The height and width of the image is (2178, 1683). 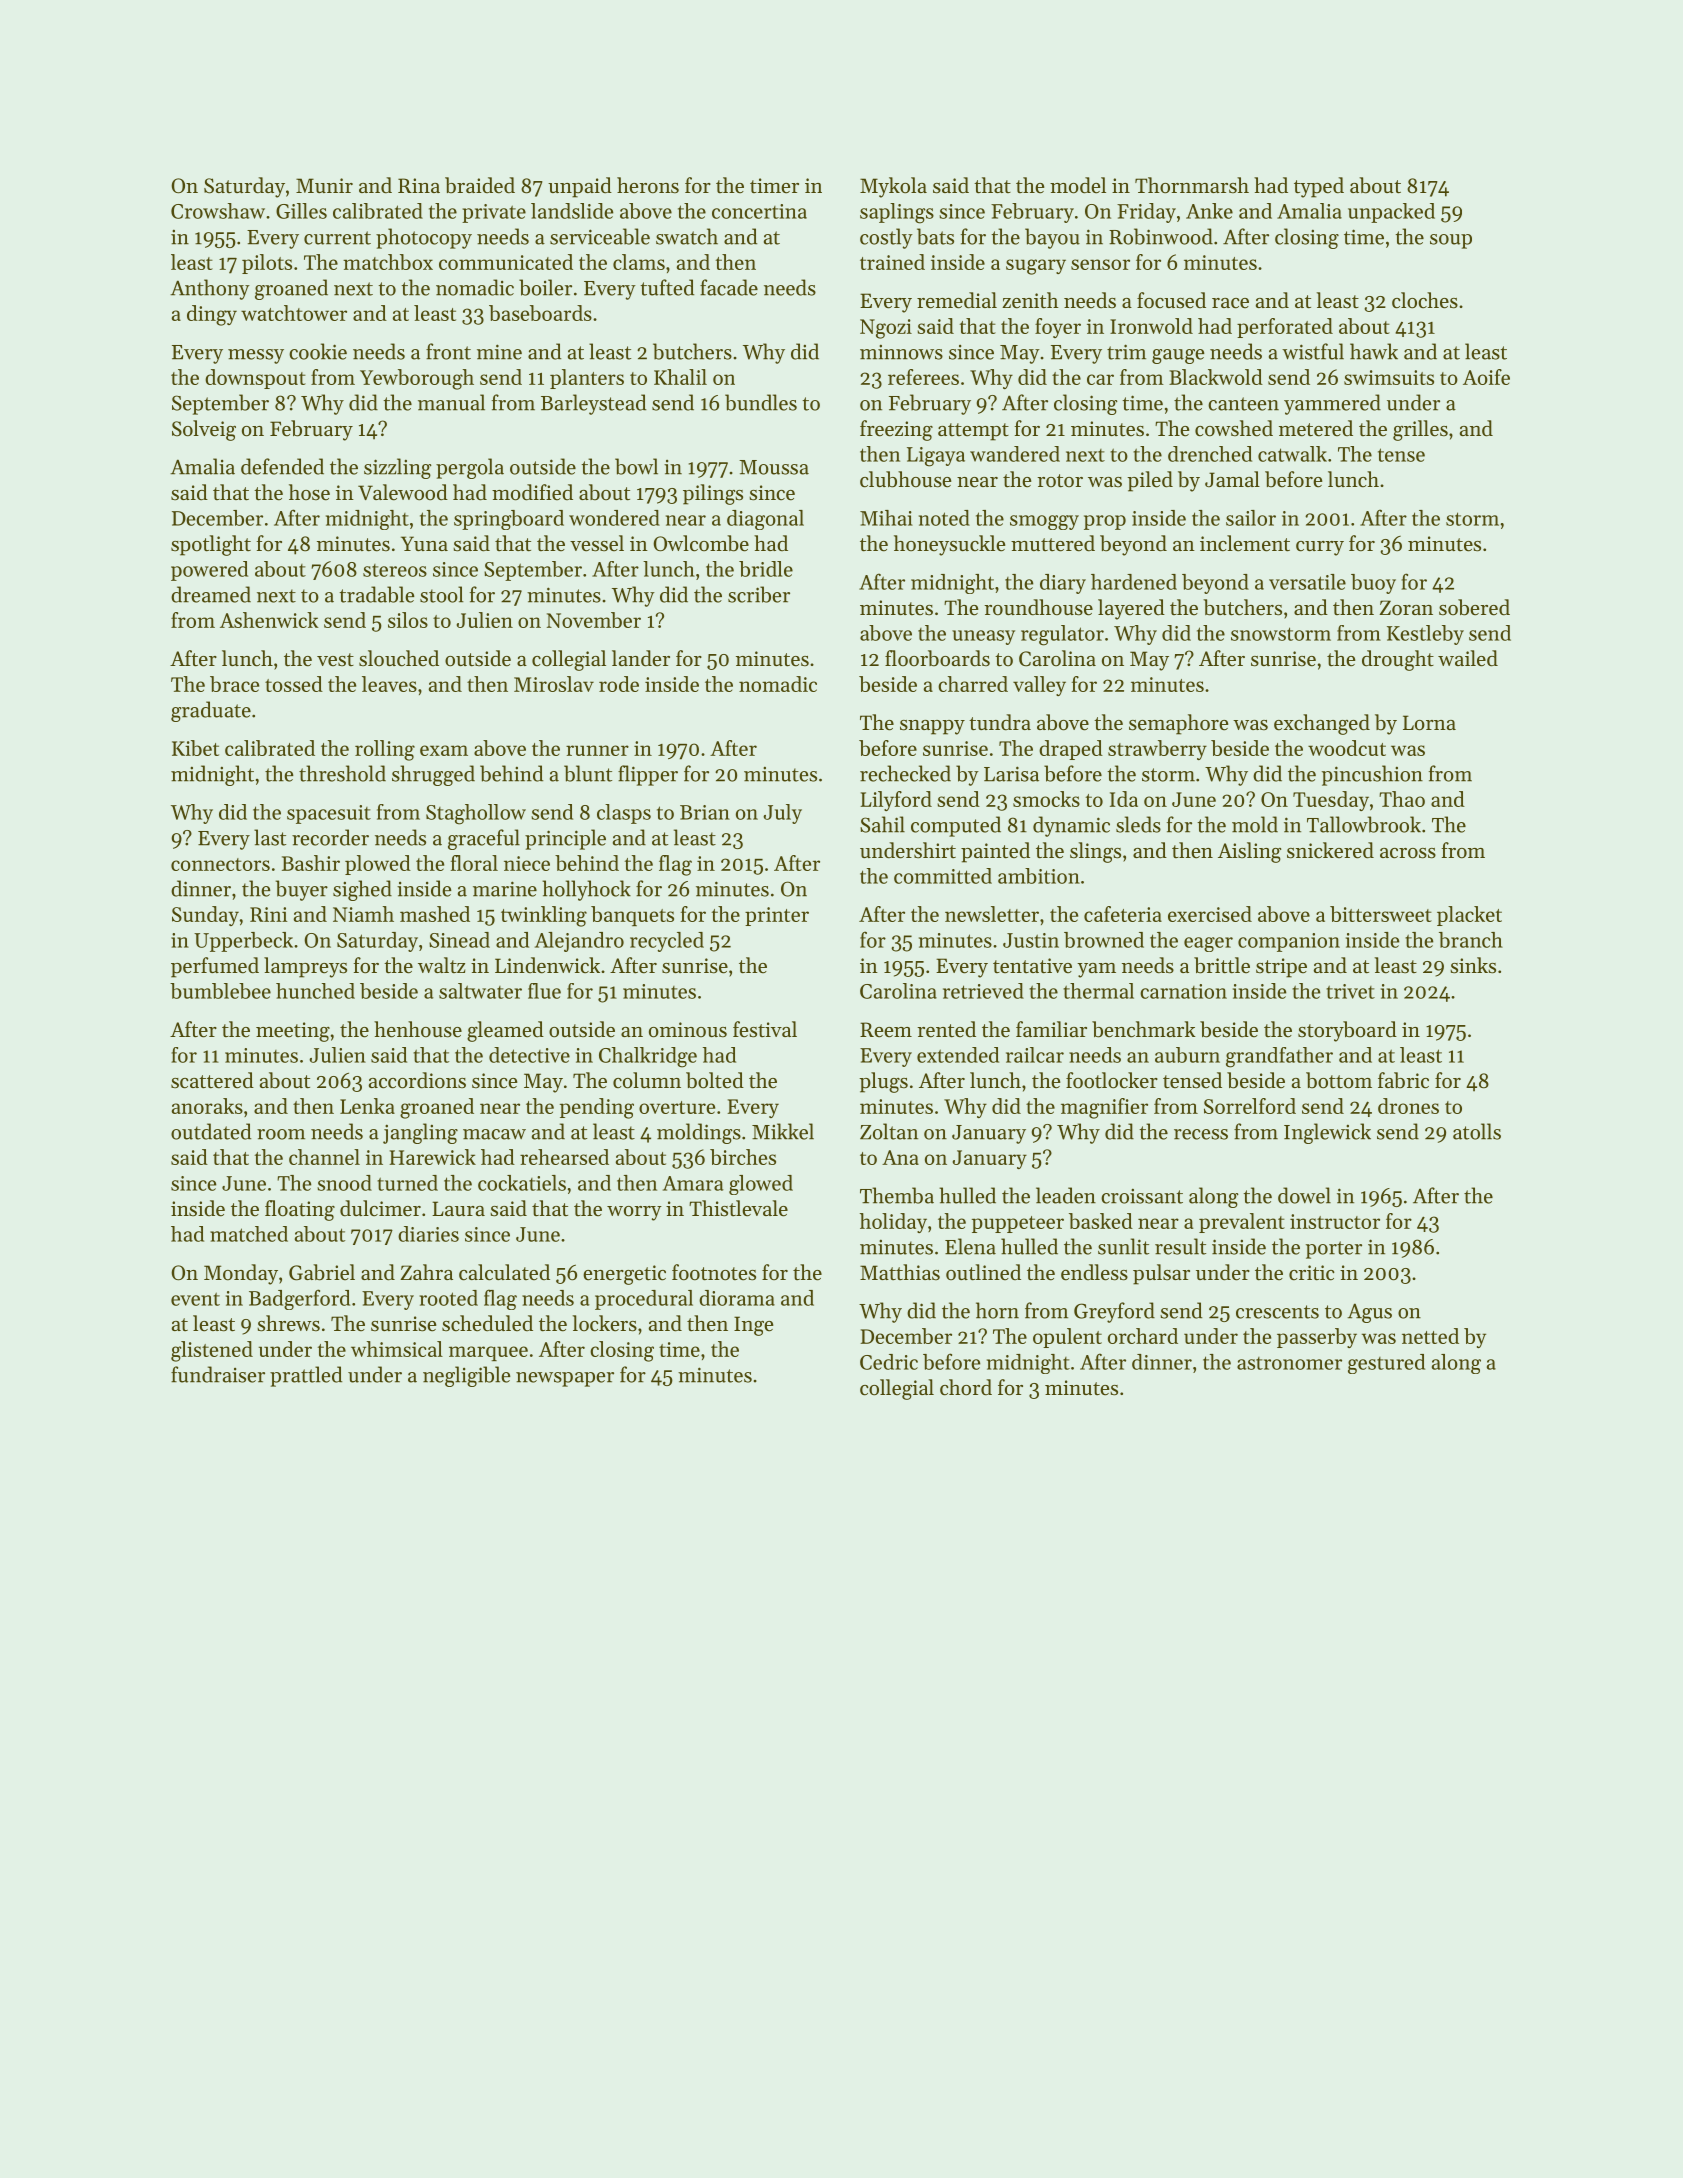 I want to click on floorboards, so click(x=937, y=658).
